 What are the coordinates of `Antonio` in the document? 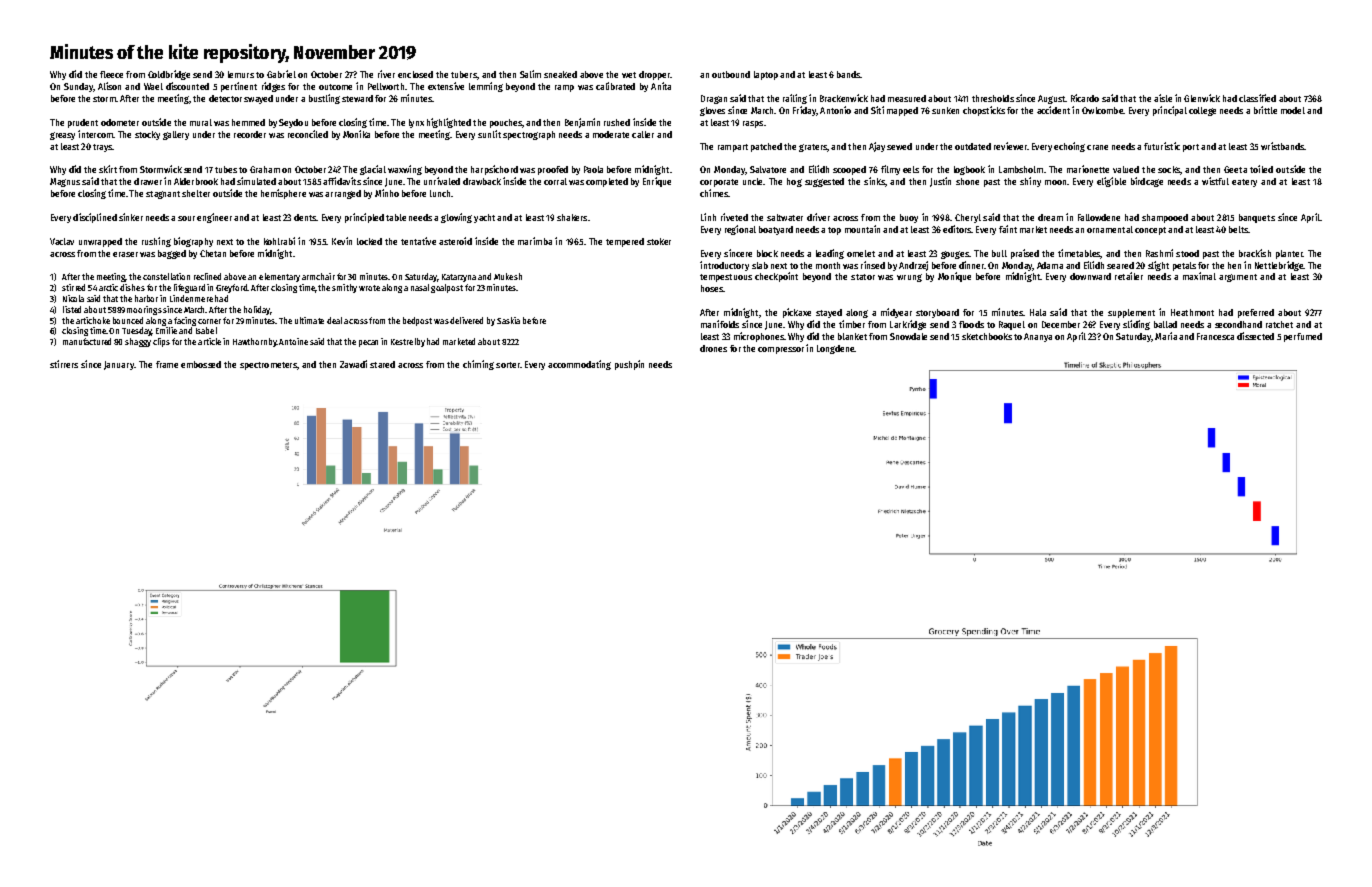 It's located at (835, 110).
